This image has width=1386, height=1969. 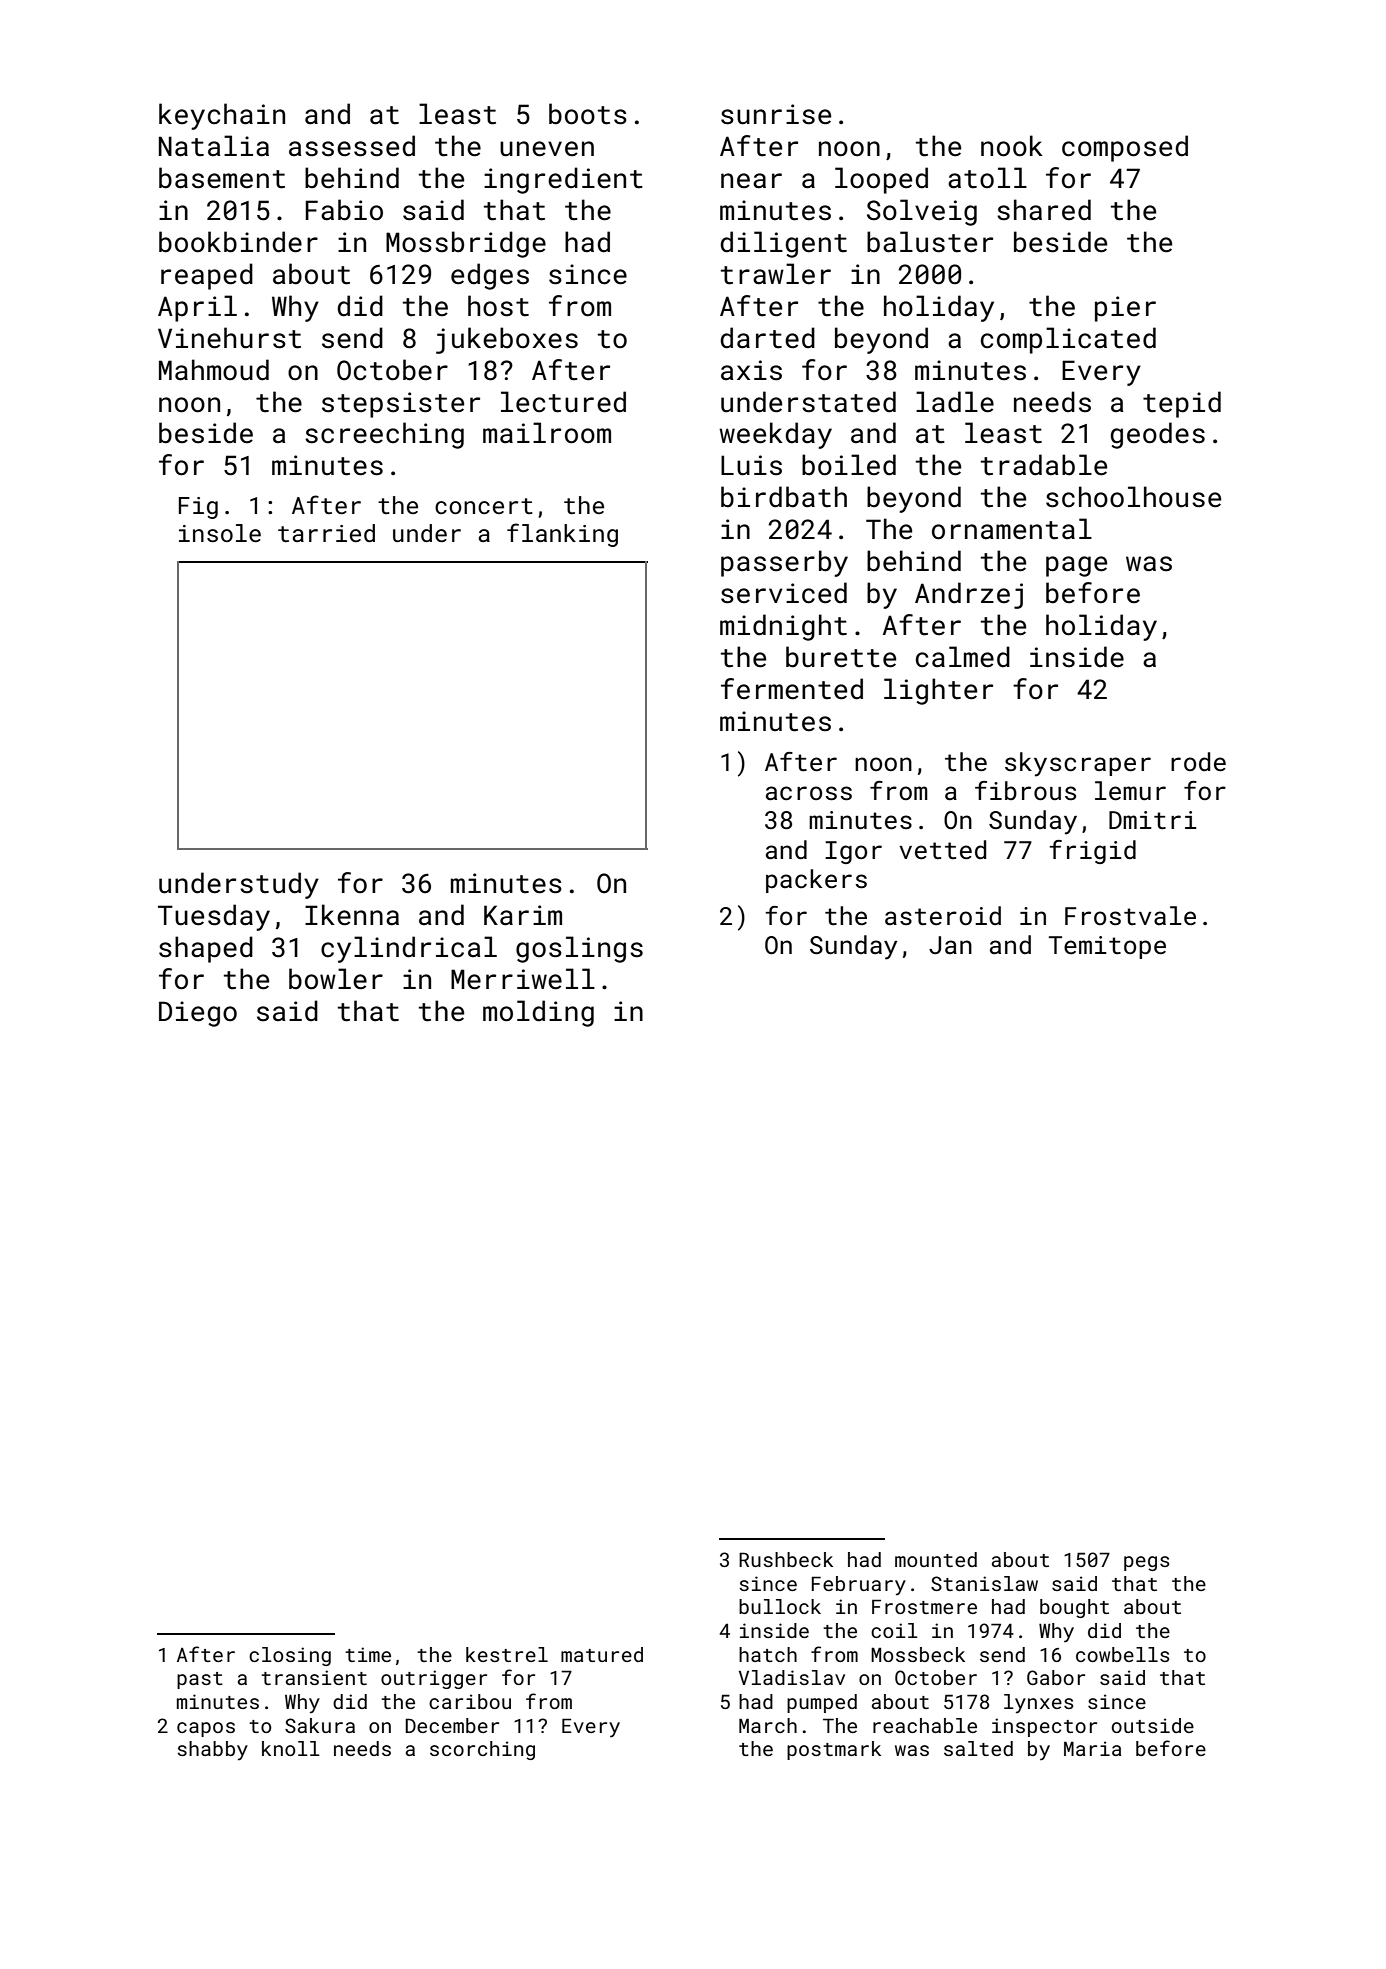 I want to click on tarried, so click(x=326, y=533).
